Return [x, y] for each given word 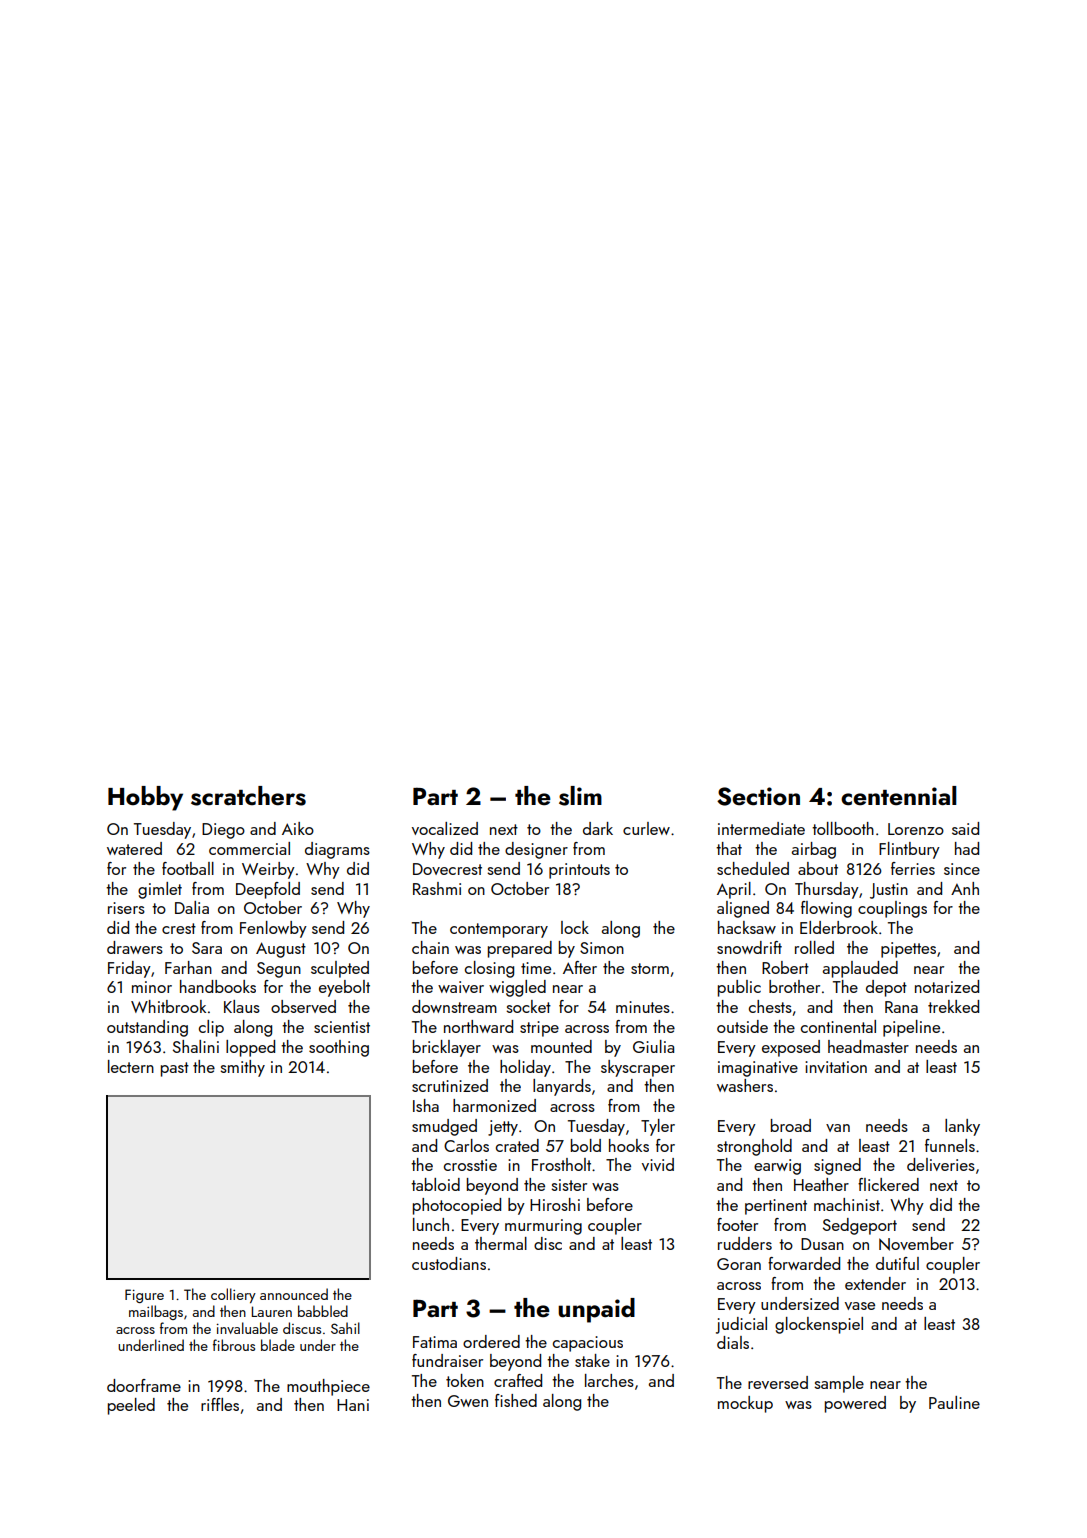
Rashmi [437, 888]
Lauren [271, 1311]
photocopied [457, 1206]
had [967, 848]
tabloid [435, 1184]
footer [737, 1224]
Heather [821, 1184]
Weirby [268, 870]
